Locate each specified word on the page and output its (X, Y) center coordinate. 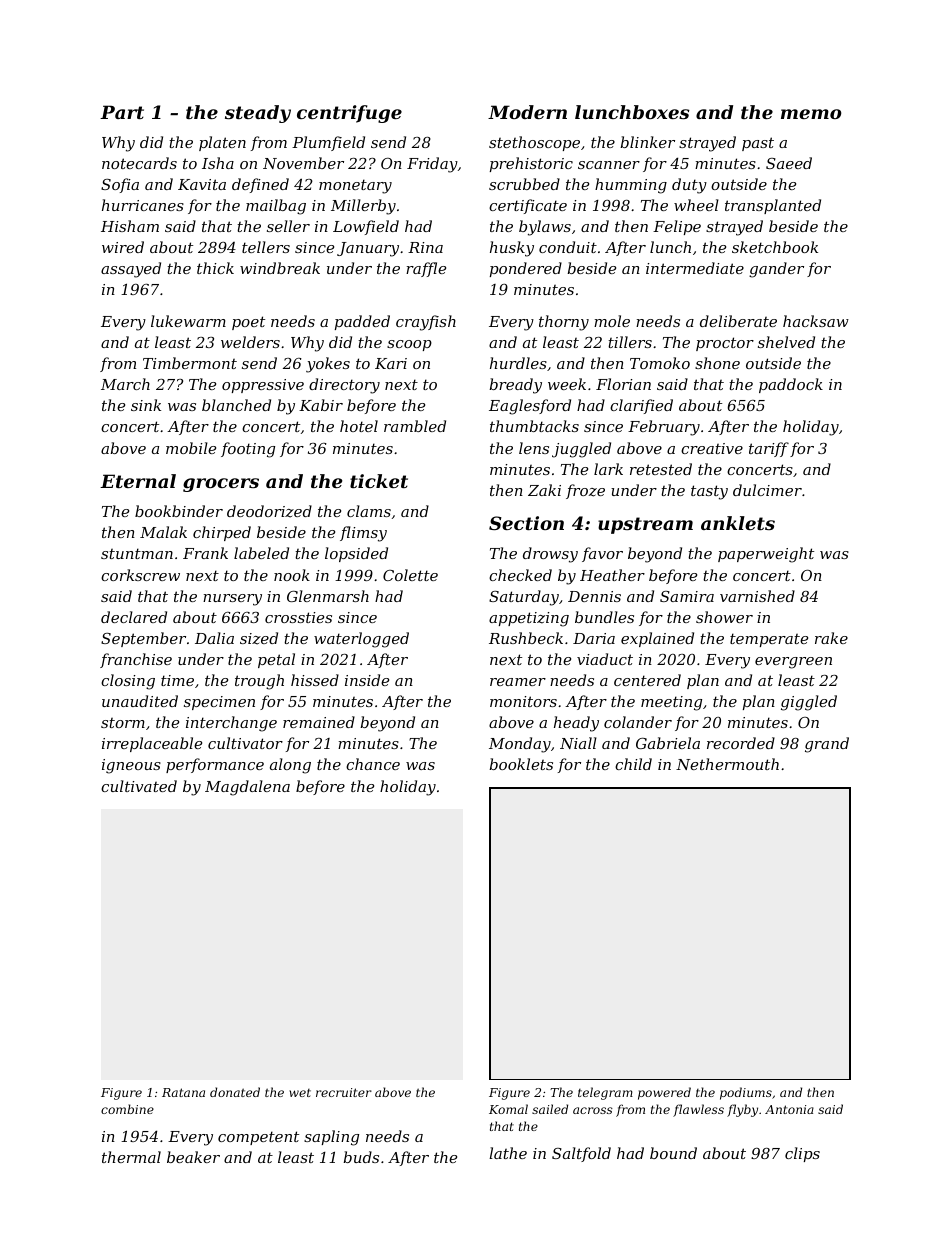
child (633, 764)
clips (802, 1154)
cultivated (139, 786)
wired (123, 247)
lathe (508, 1153)
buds (361, 1157)
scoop (409, 345)
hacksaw (816, 321)
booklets (521, 764)
